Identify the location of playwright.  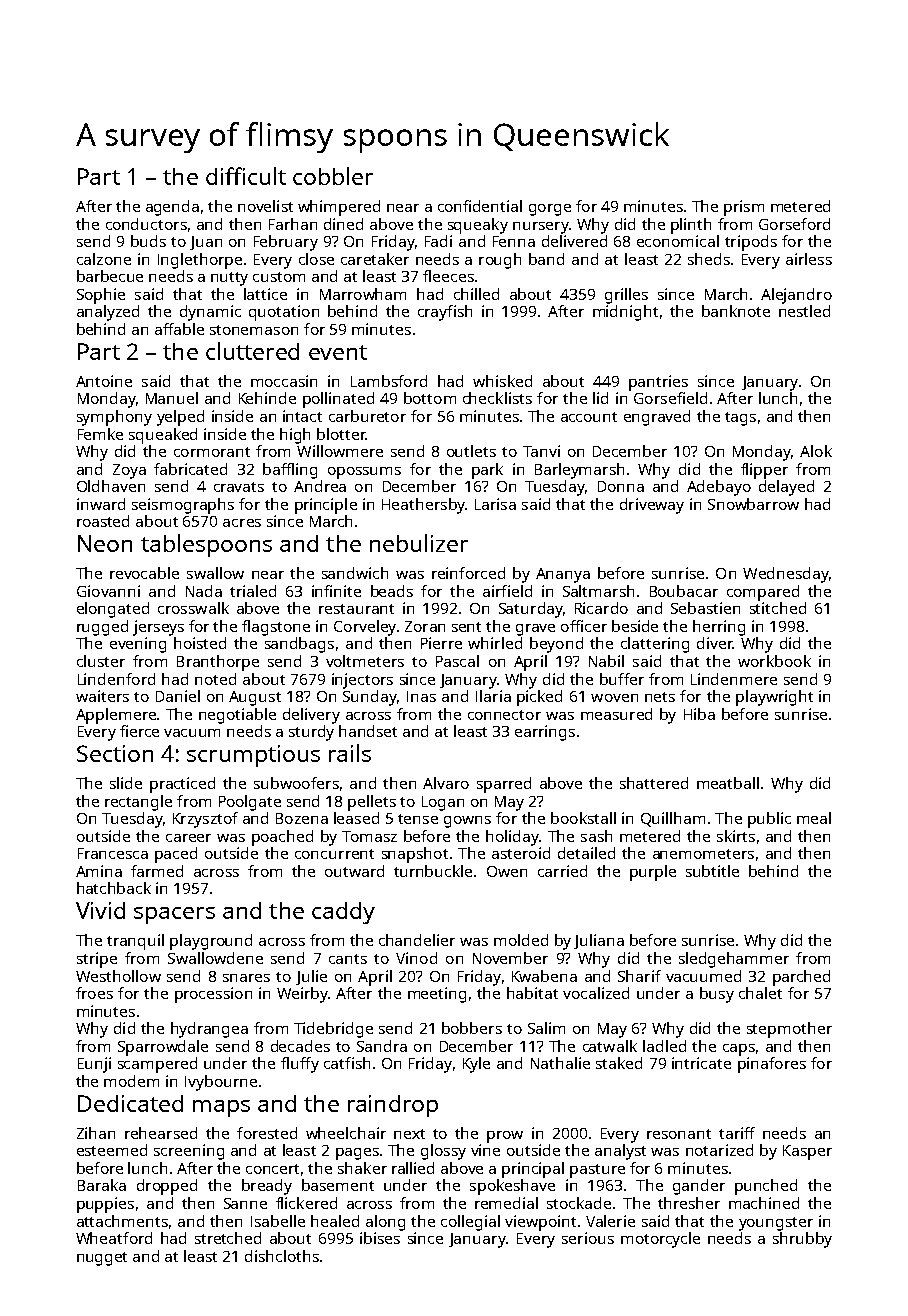
(774, 698).
